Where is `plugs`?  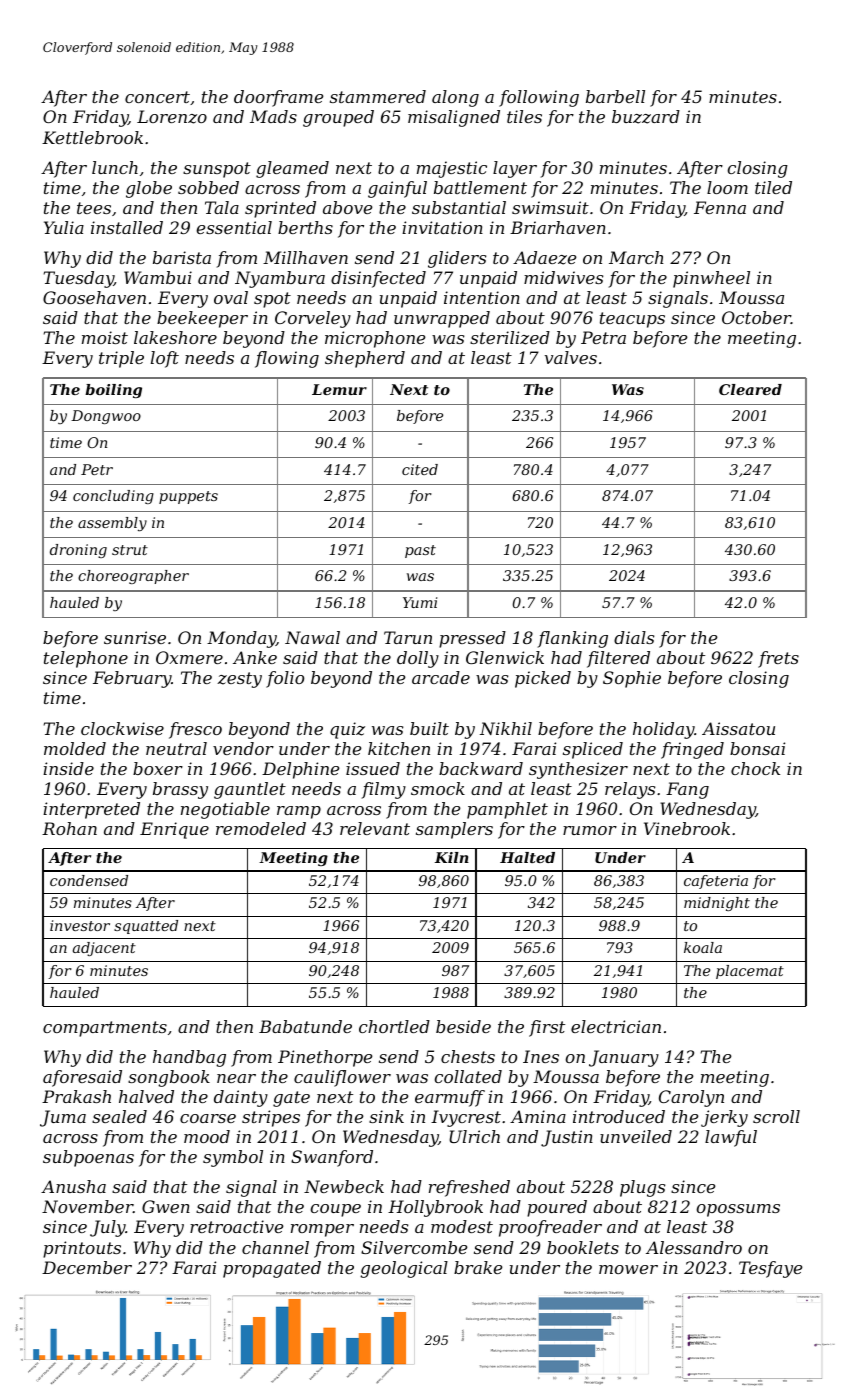 plugs is located at coordinates (642, 1188).
